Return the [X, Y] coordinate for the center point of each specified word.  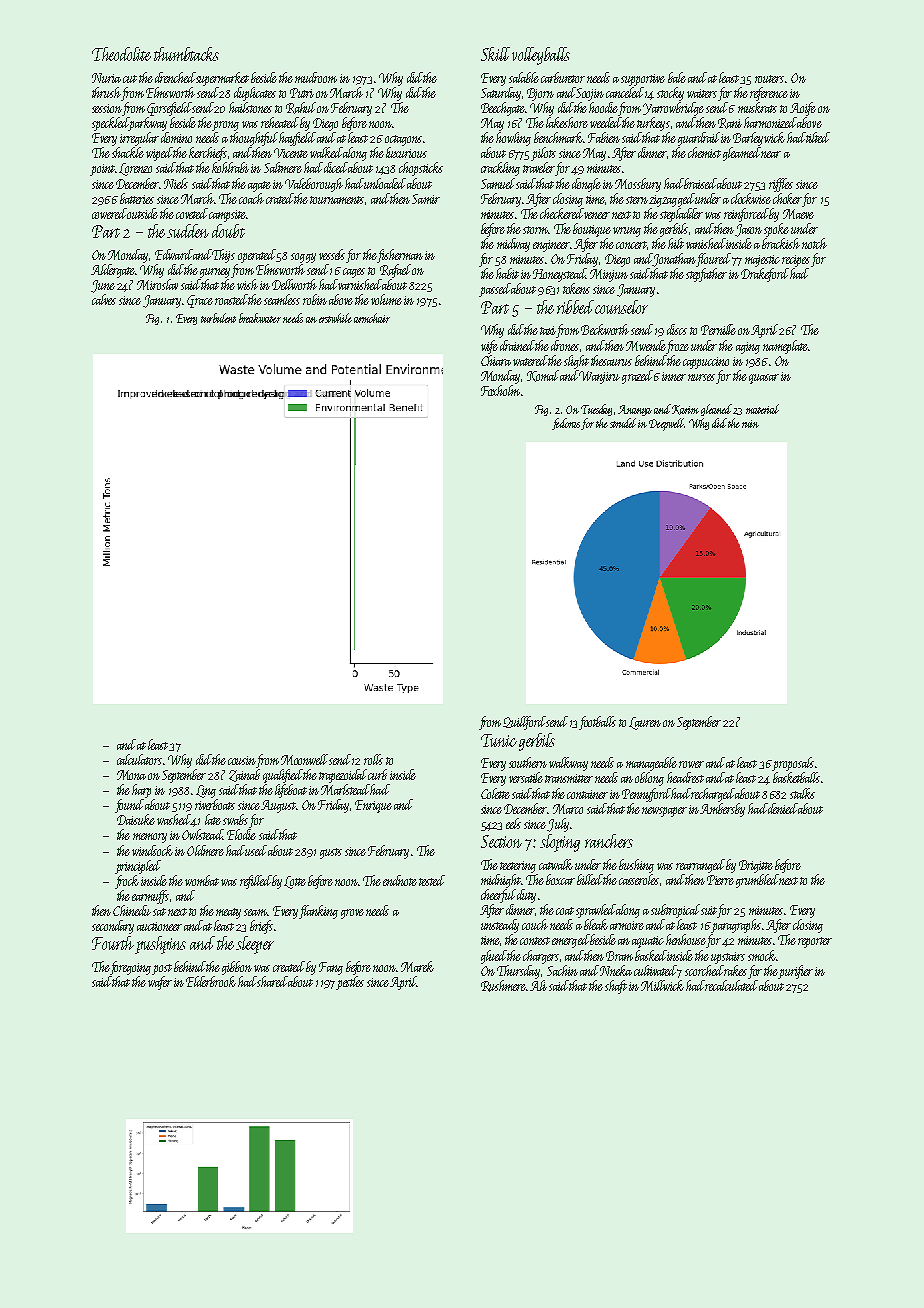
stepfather [706, 275]
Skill [495, 54]
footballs [597, 723]
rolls [373, 759]
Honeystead [559, 275]
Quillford [524, 723]
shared [272, 981]
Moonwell [304, 759]
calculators [139, 759]
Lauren [645, 723]
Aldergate [113, 271]
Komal [543, 376]
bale [677, 77]
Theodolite [121, 54]
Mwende [646, 345]
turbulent [218, 318]
